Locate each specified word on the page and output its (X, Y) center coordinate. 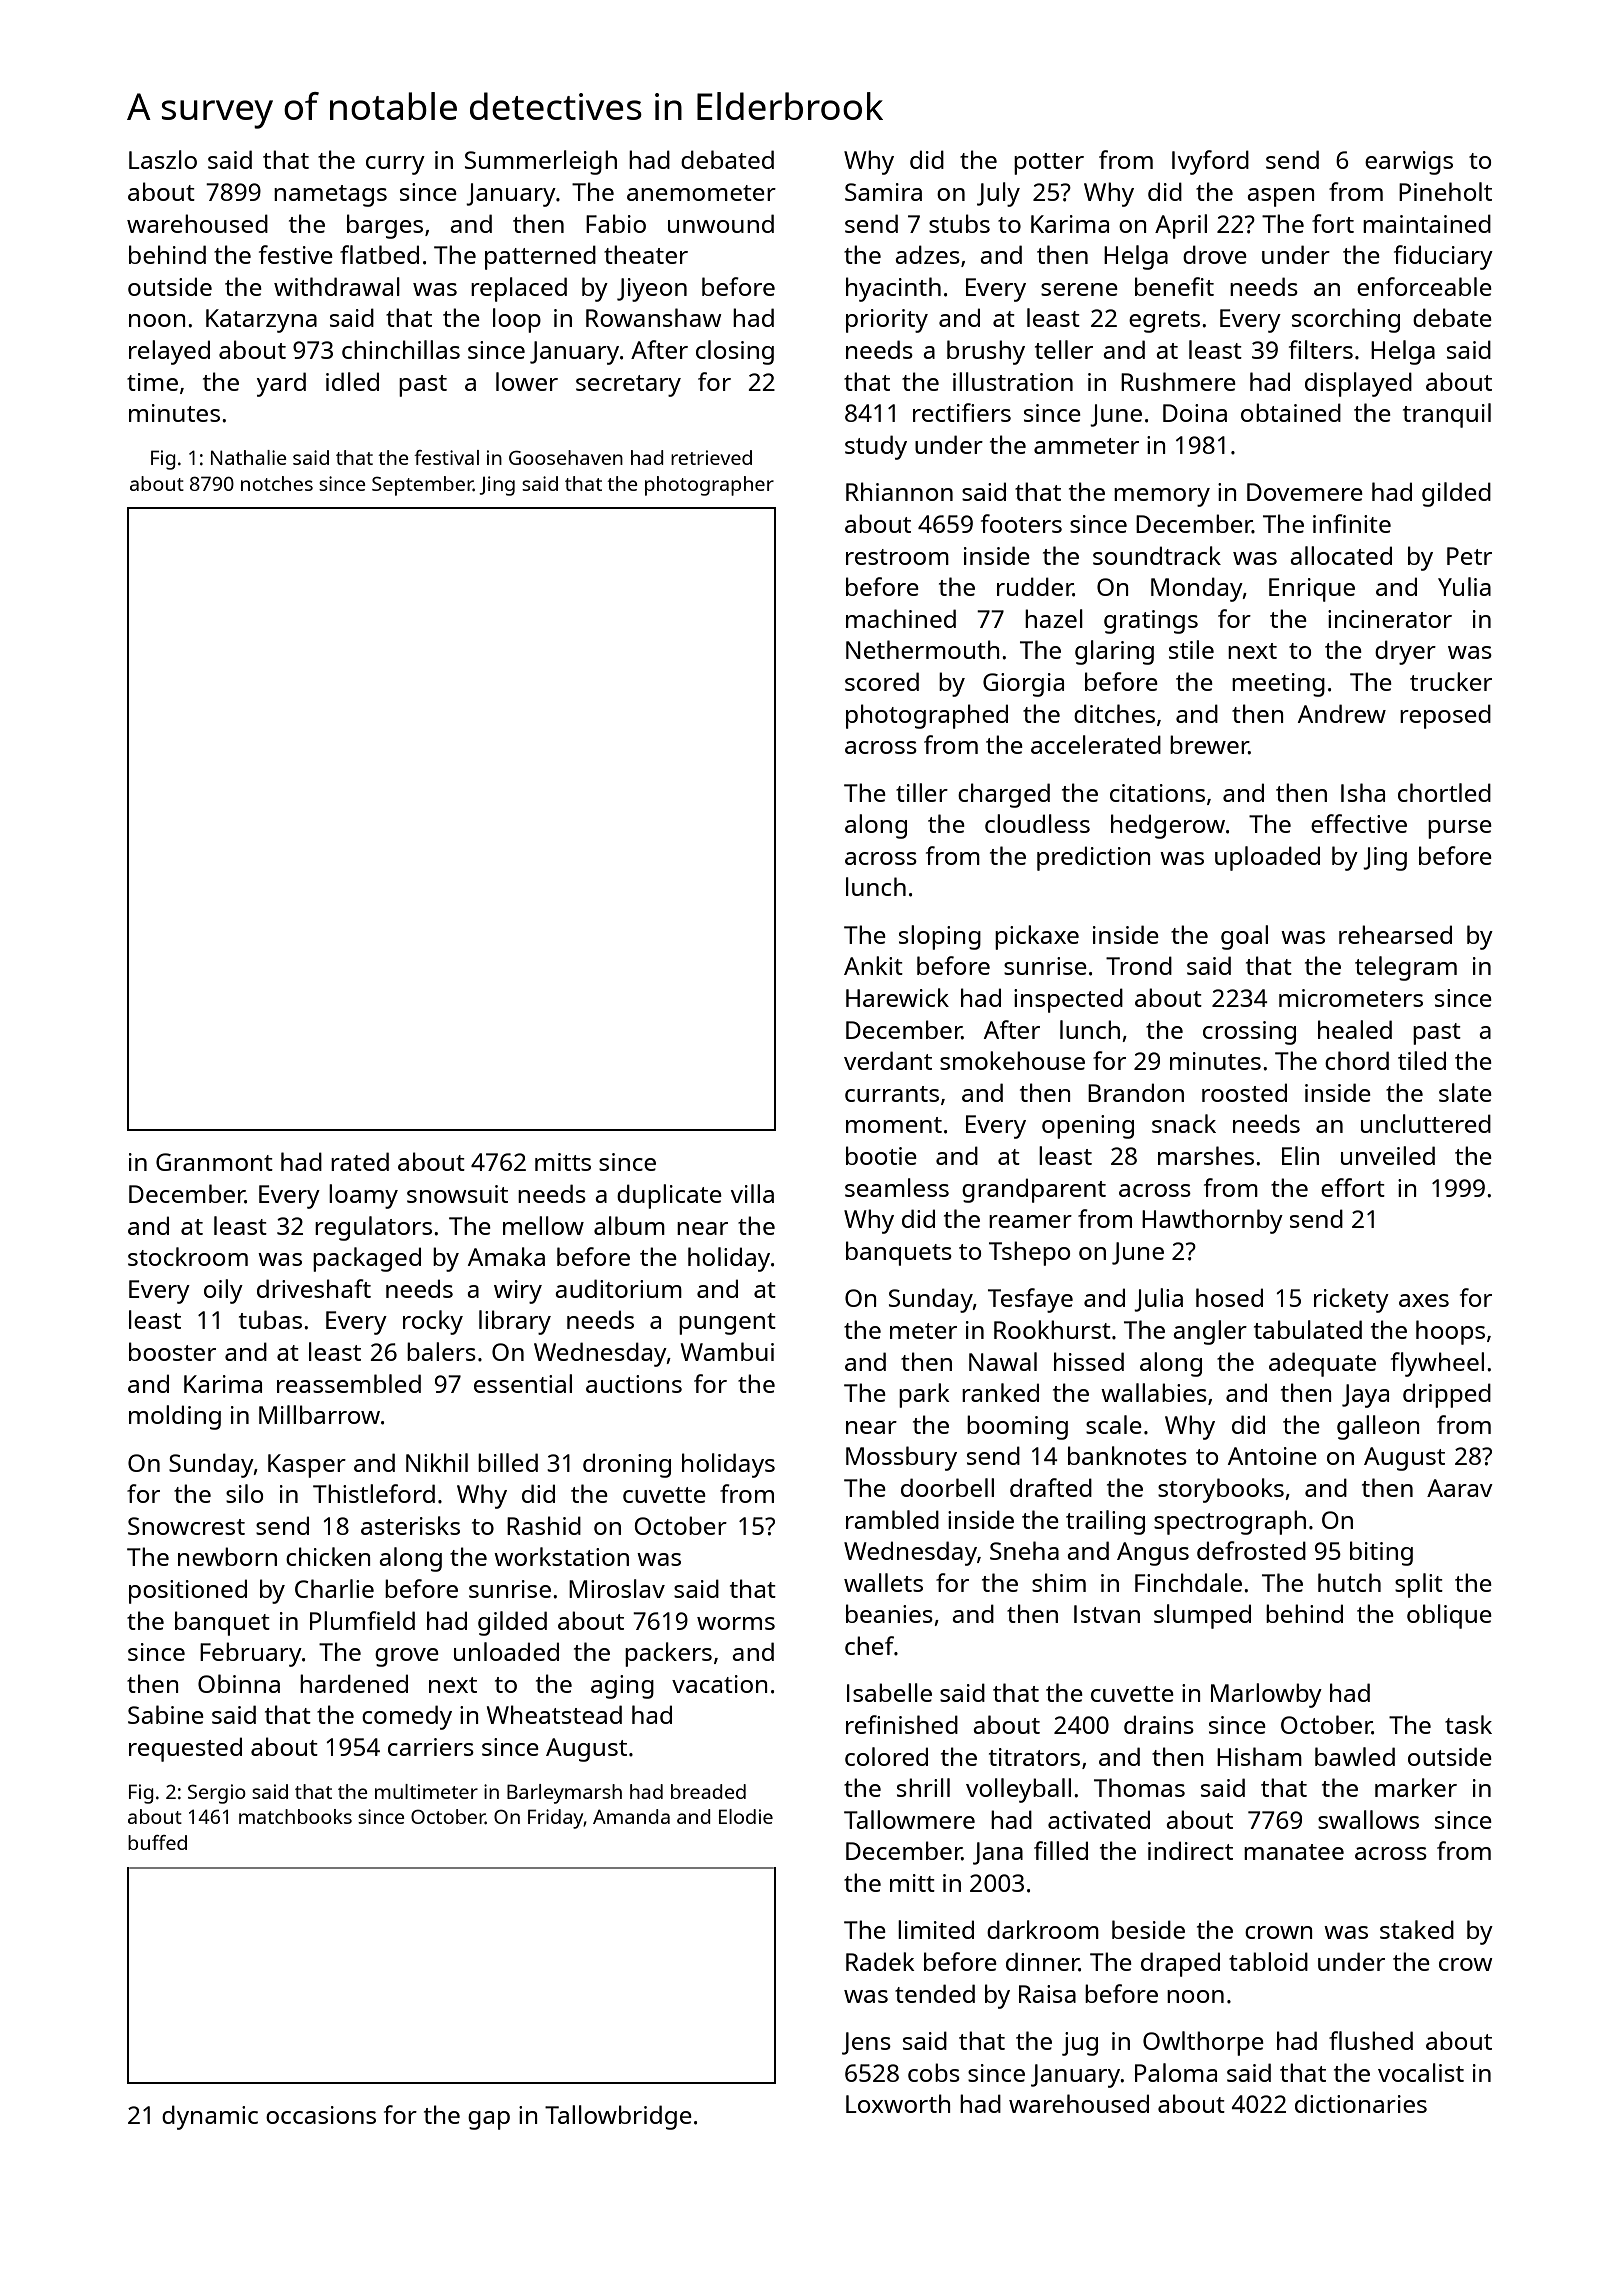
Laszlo (163, 159)
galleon (1378, 1427)
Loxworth (898, 2103)
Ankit (873, 965)
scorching (1346, 320)
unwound (721, 223)
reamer (1030, 1221)
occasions (321, 2115)
